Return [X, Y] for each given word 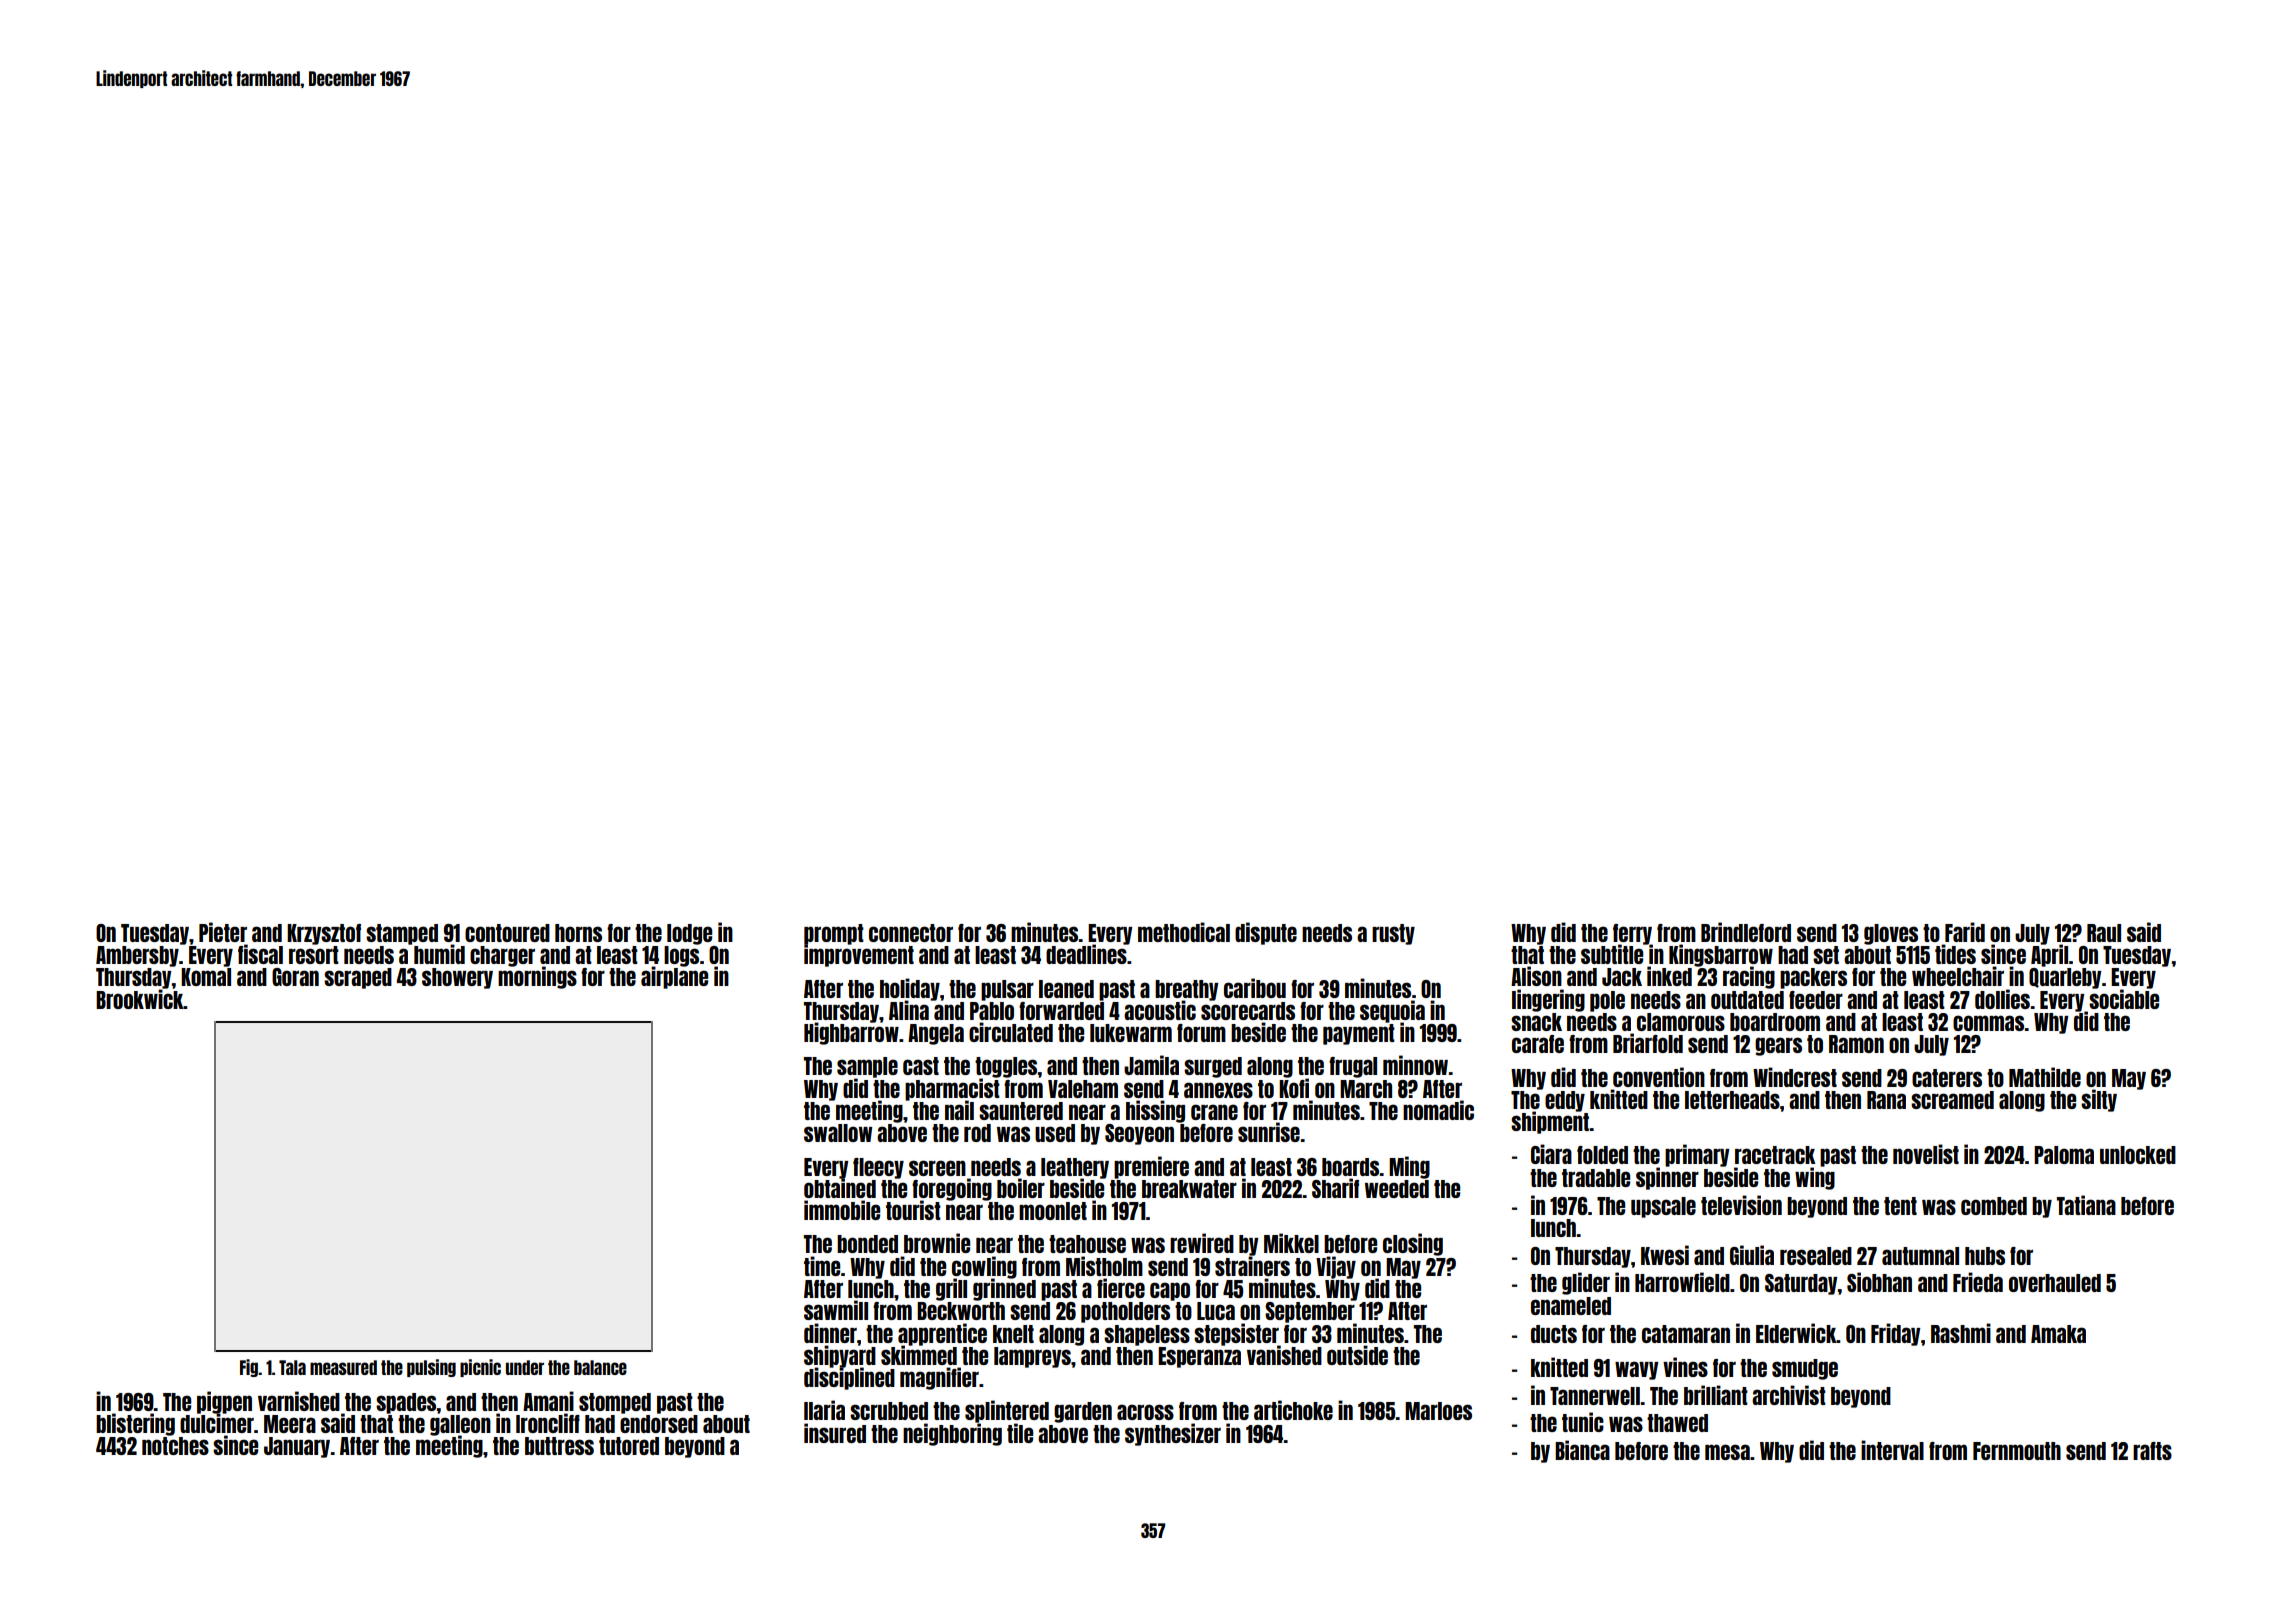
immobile [842, 1210]
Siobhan [1879, 1282]
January [297, 1447]
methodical [1184, 932]
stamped [402, 934]
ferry [1633, 934]
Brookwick [140, 999]
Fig [249, 1368]
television [1741, 1205]
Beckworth [961, 1311]
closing [1413, 1244]
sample [867, 1067]
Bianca [1582, 1450]
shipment [1550, 1123]
